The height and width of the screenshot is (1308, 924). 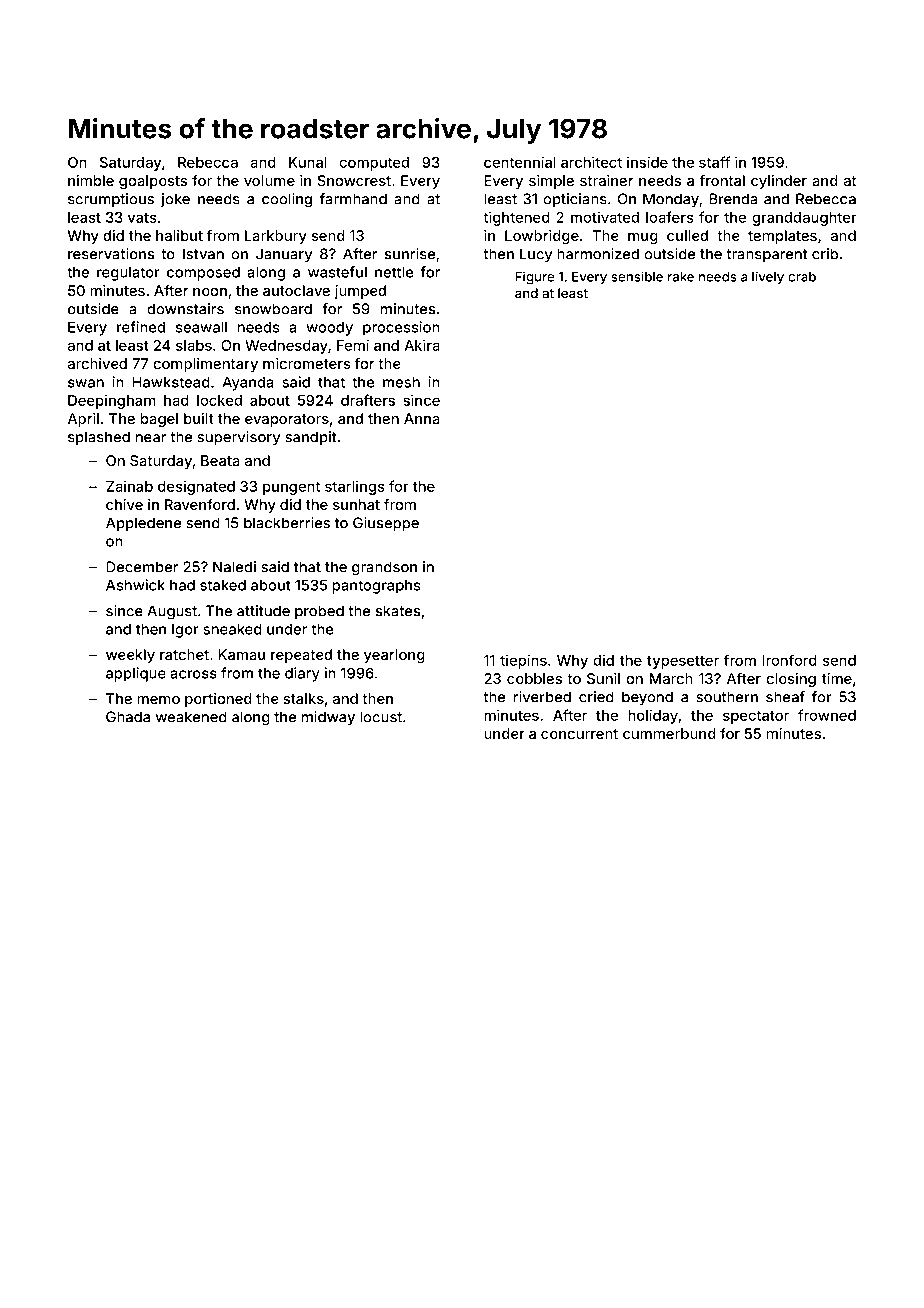 I want to click on lively, so click(x=768, y=278).
